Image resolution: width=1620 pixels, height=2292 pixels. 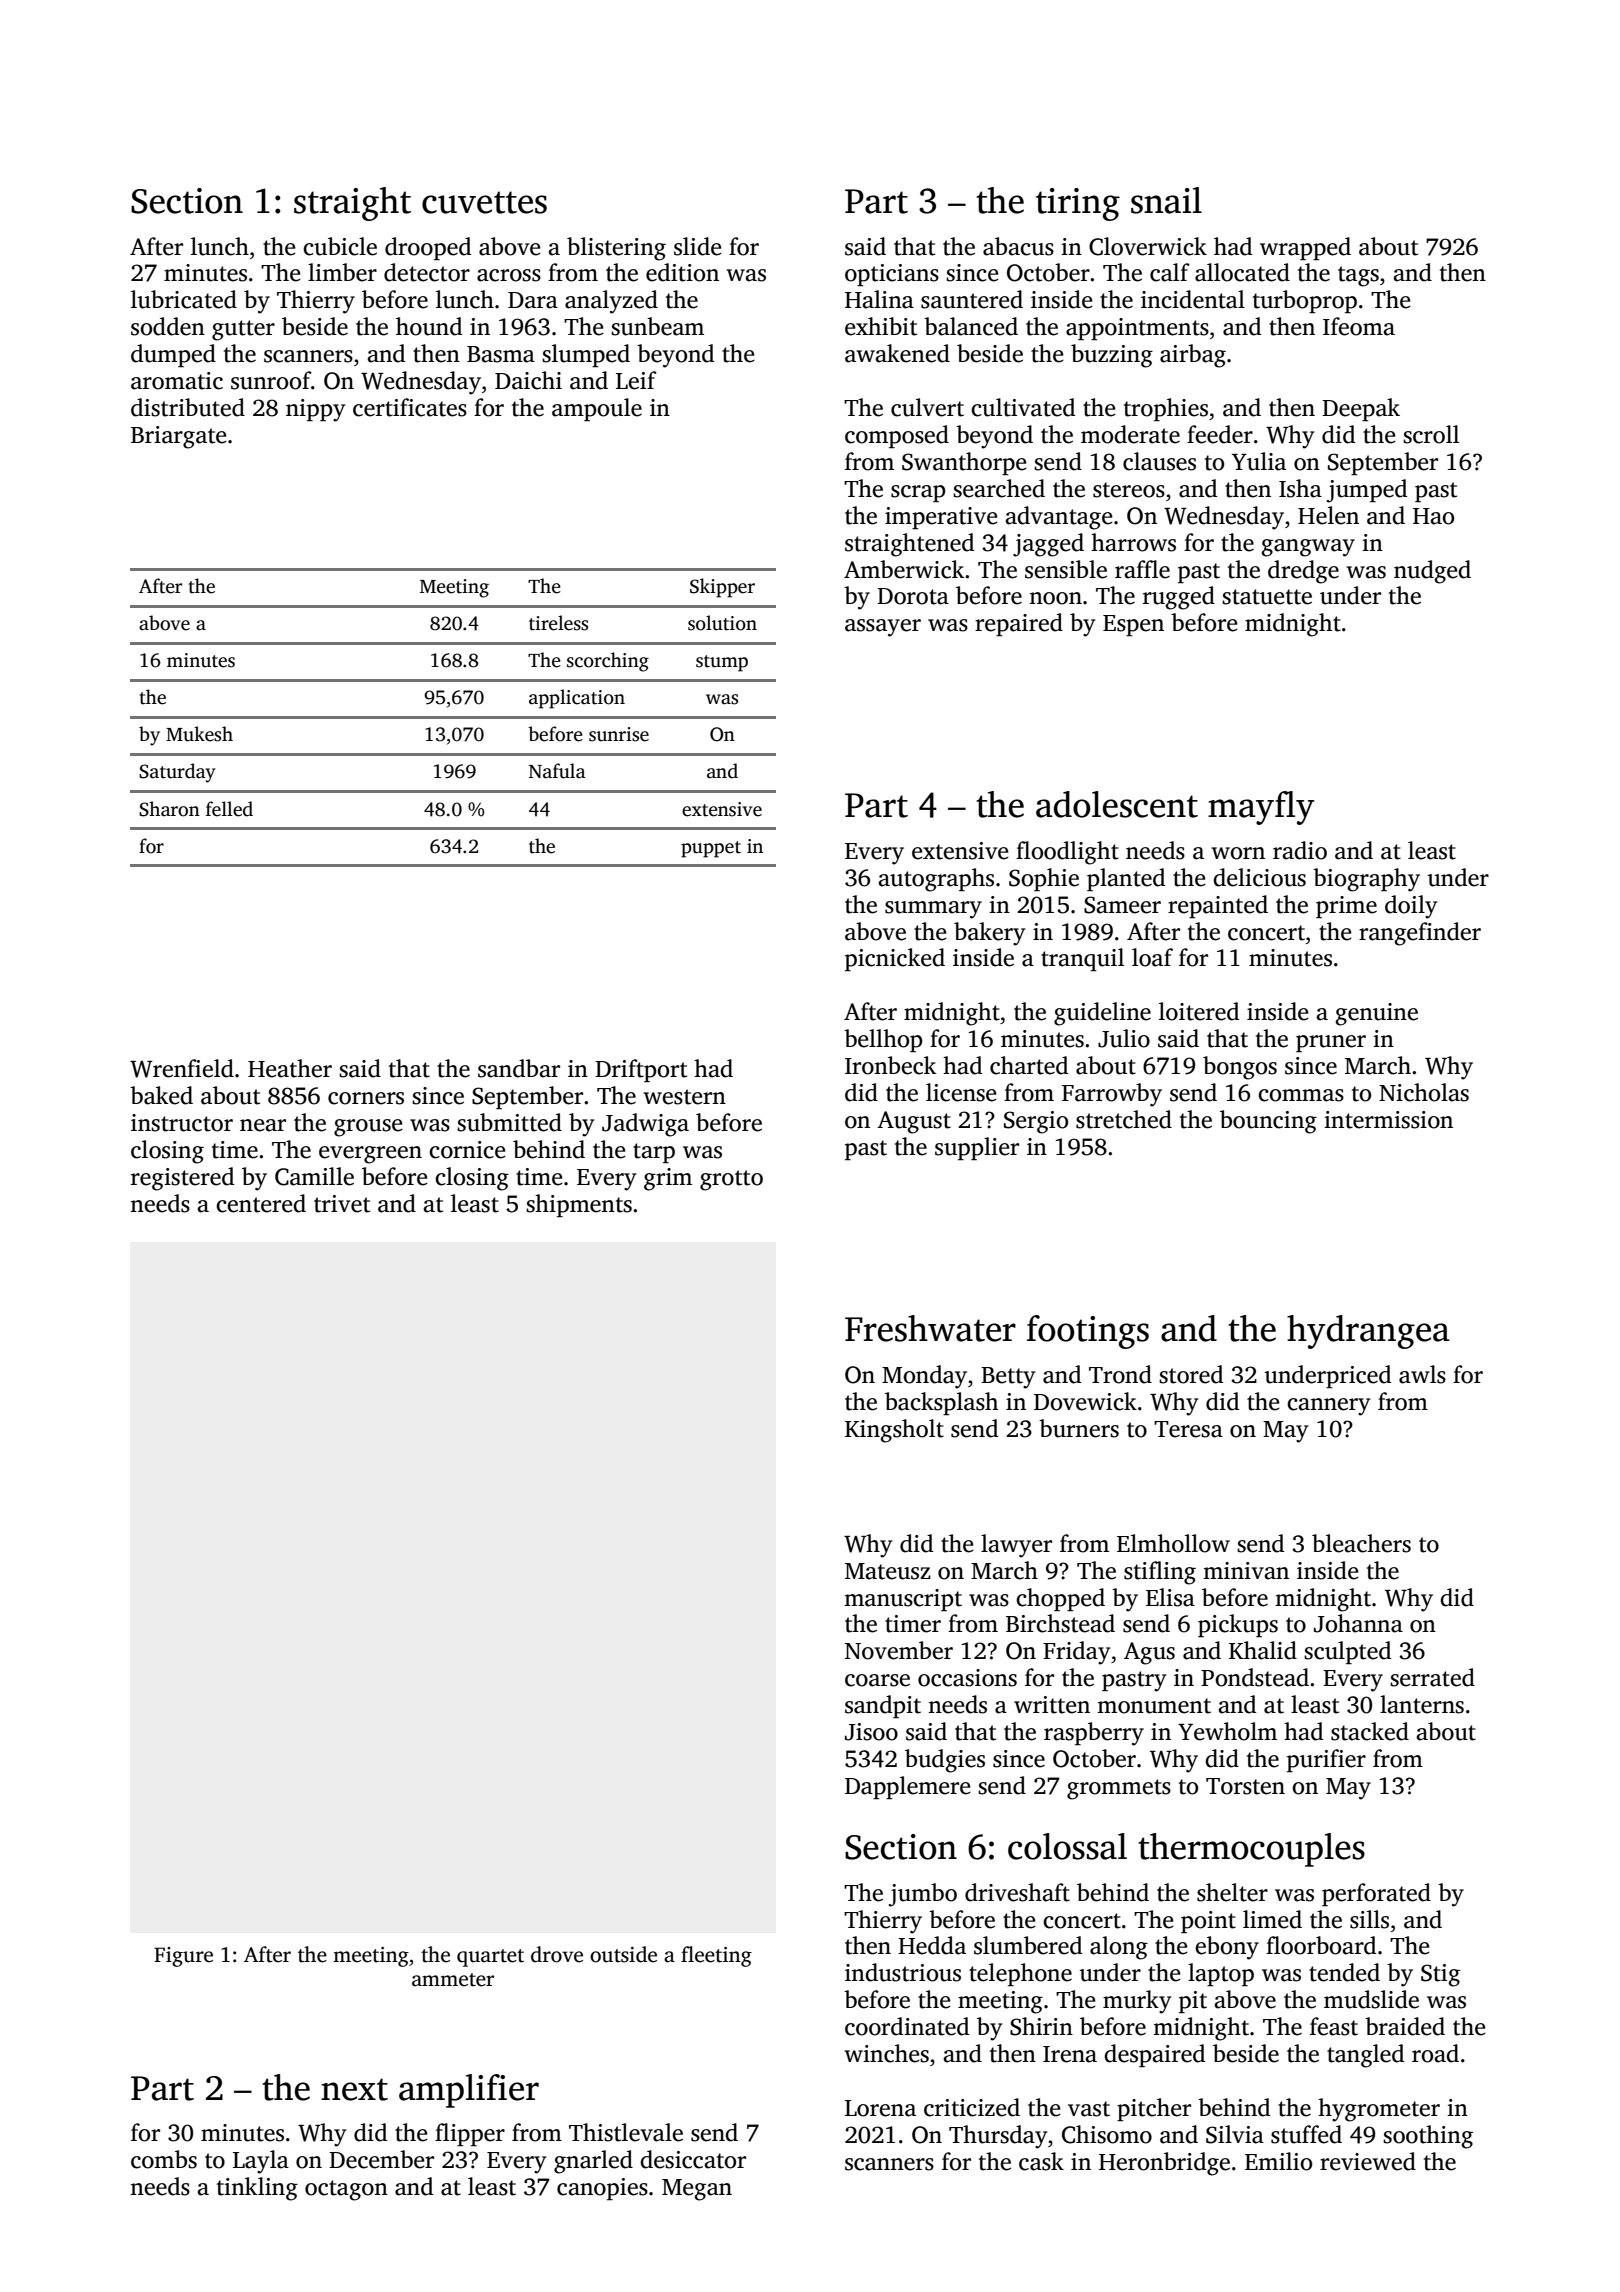 What do you see at coordinates (1377, 1014) in the screenshot?
I see `genuine` at bounding box center [1377, 1014].
